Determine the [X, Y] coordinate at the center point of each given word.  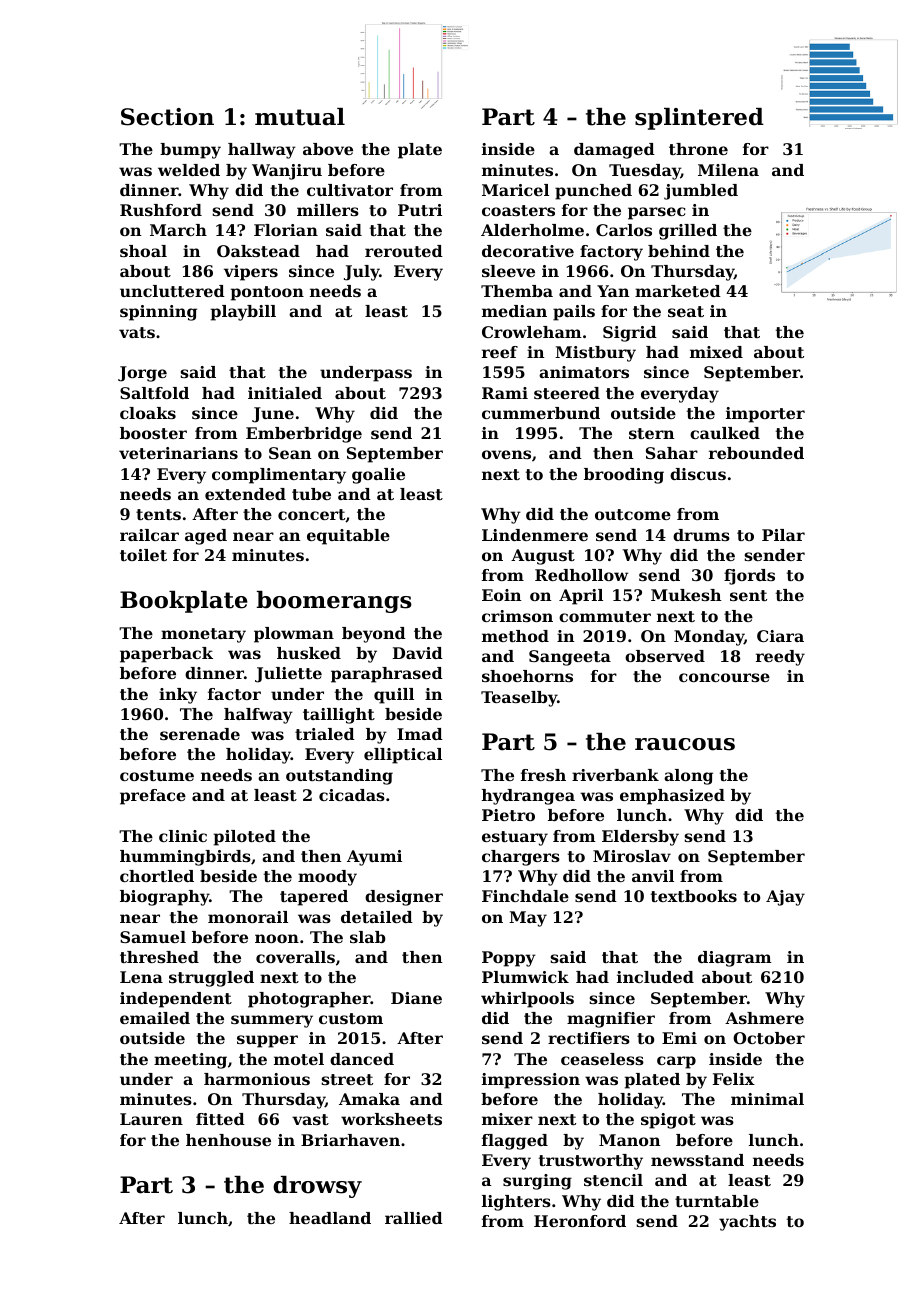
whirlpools [527, 1000]
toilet [143, 555]
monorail [248, 917]
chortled [157, 876]
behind [679, 251]
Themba [517, 291]
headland [330, 1218]
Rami [505, 393]
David [418, 653]
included [655, 977]
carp [676, 1062]
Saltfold [154, 393]
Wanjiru [287, 172]
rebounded [756, 453]
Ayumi [374, 858]
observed [665, 656]
